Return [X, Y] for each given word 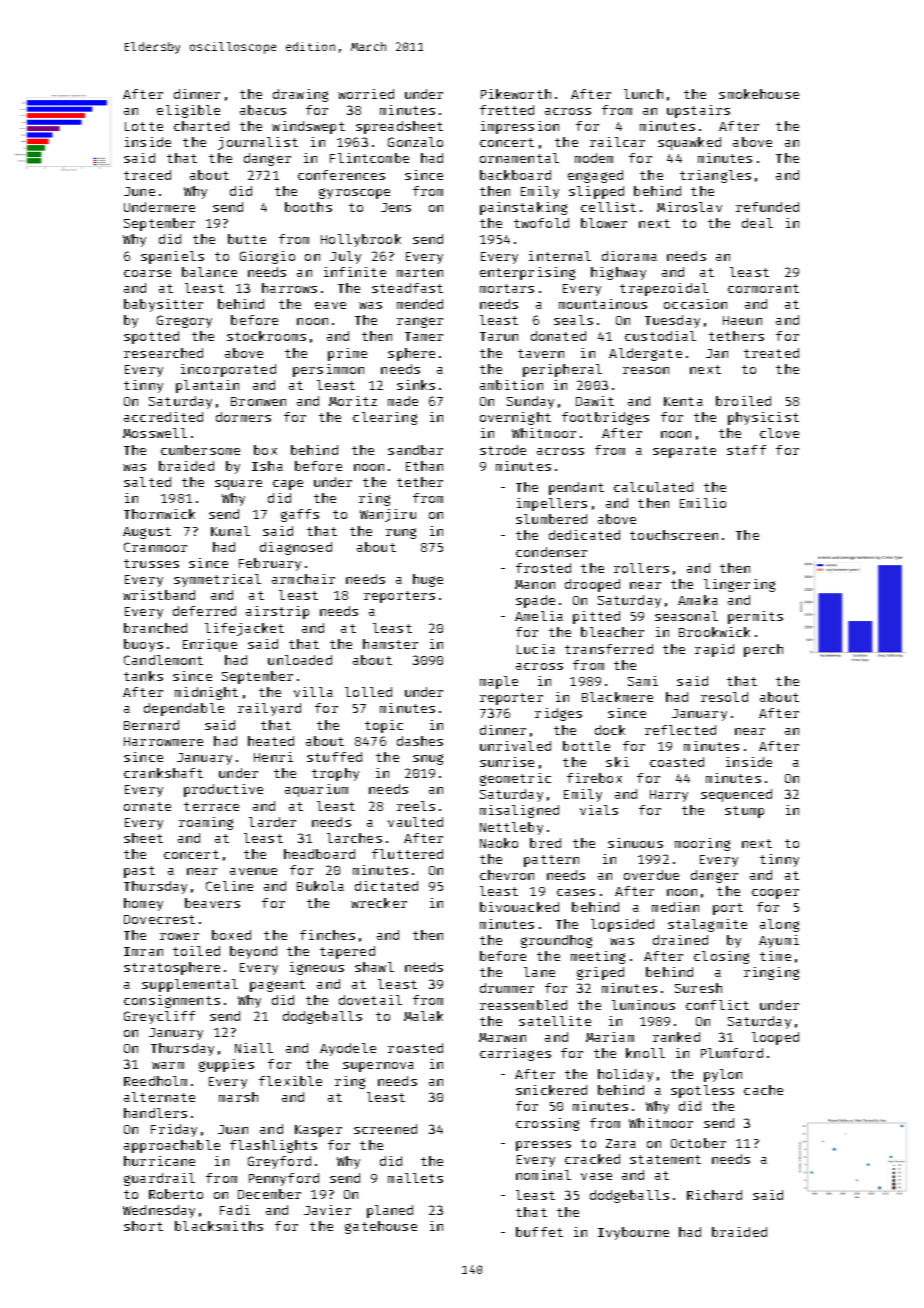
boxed [231, 935]
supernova [378, 1067]
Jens [396, 207]
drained [680, 940]
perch [763, 650]
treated [771, 353]
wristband [159, 595]
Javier [327, 1210]
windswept [308, 127]
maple [499, 682]
